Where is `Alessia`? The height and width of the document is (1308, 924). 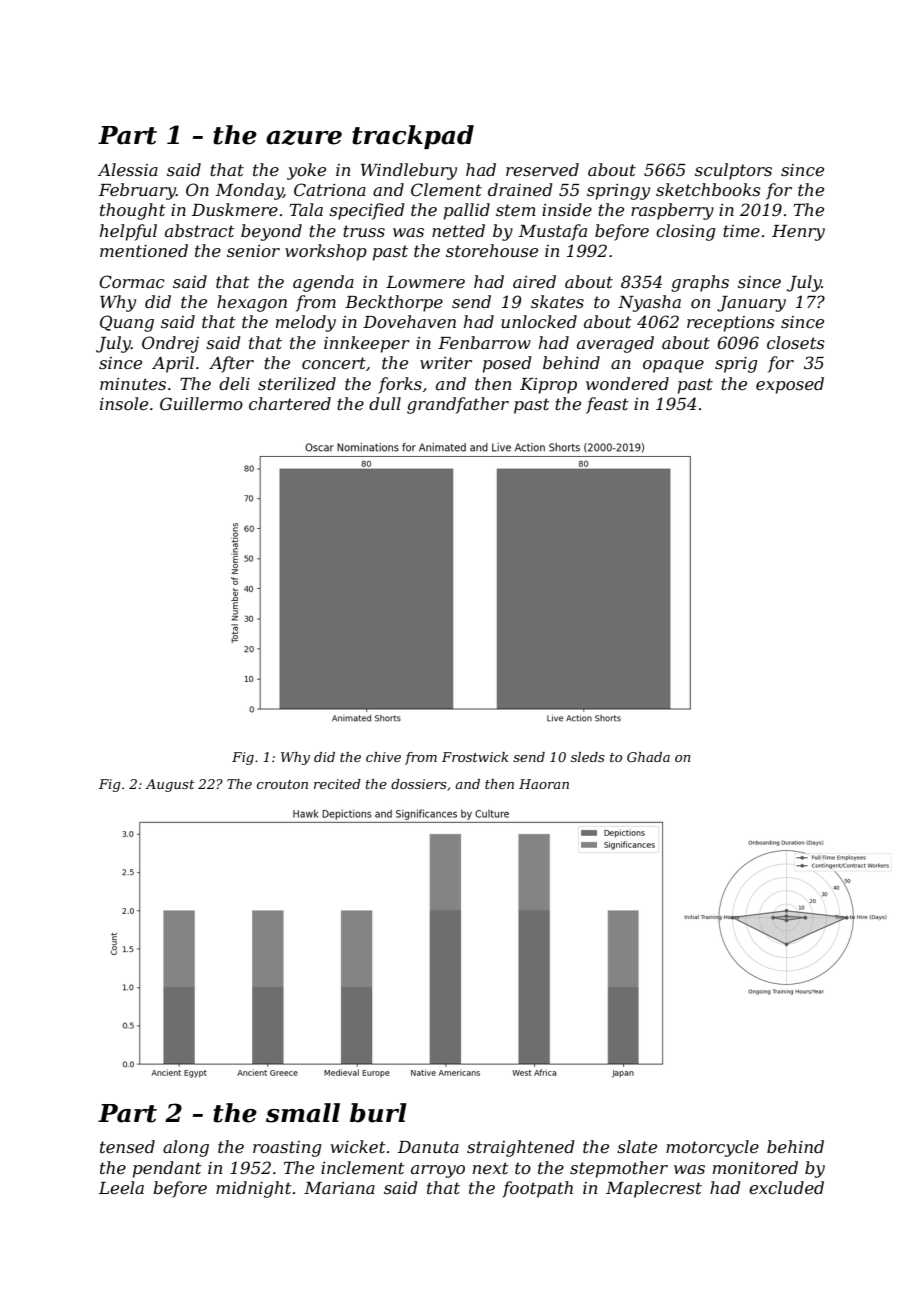 Alessia is located at coordinates (128, 169).
